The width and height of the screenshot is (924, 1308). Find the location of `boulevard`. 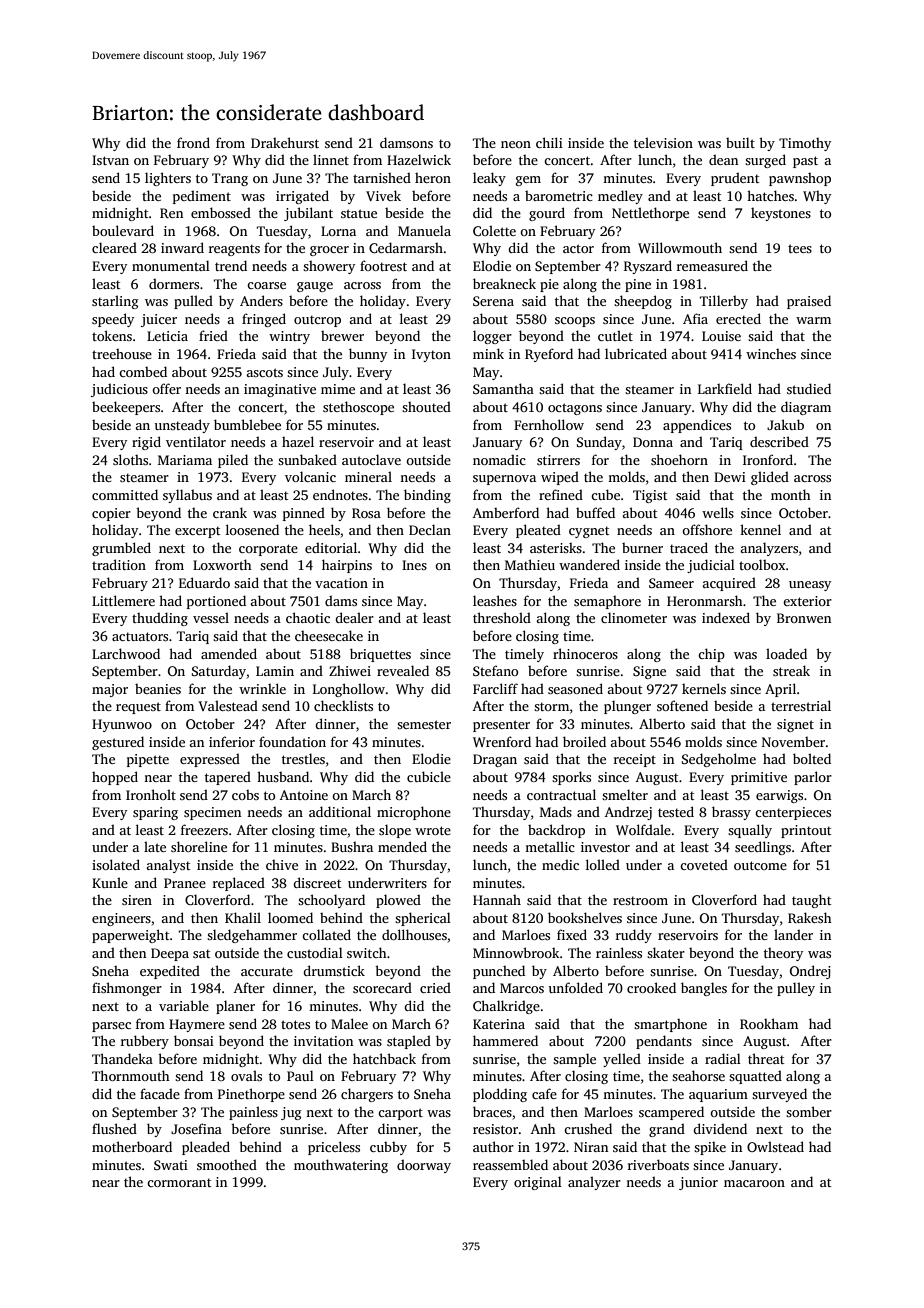

boulevard is located at coordinates (123, 230).
